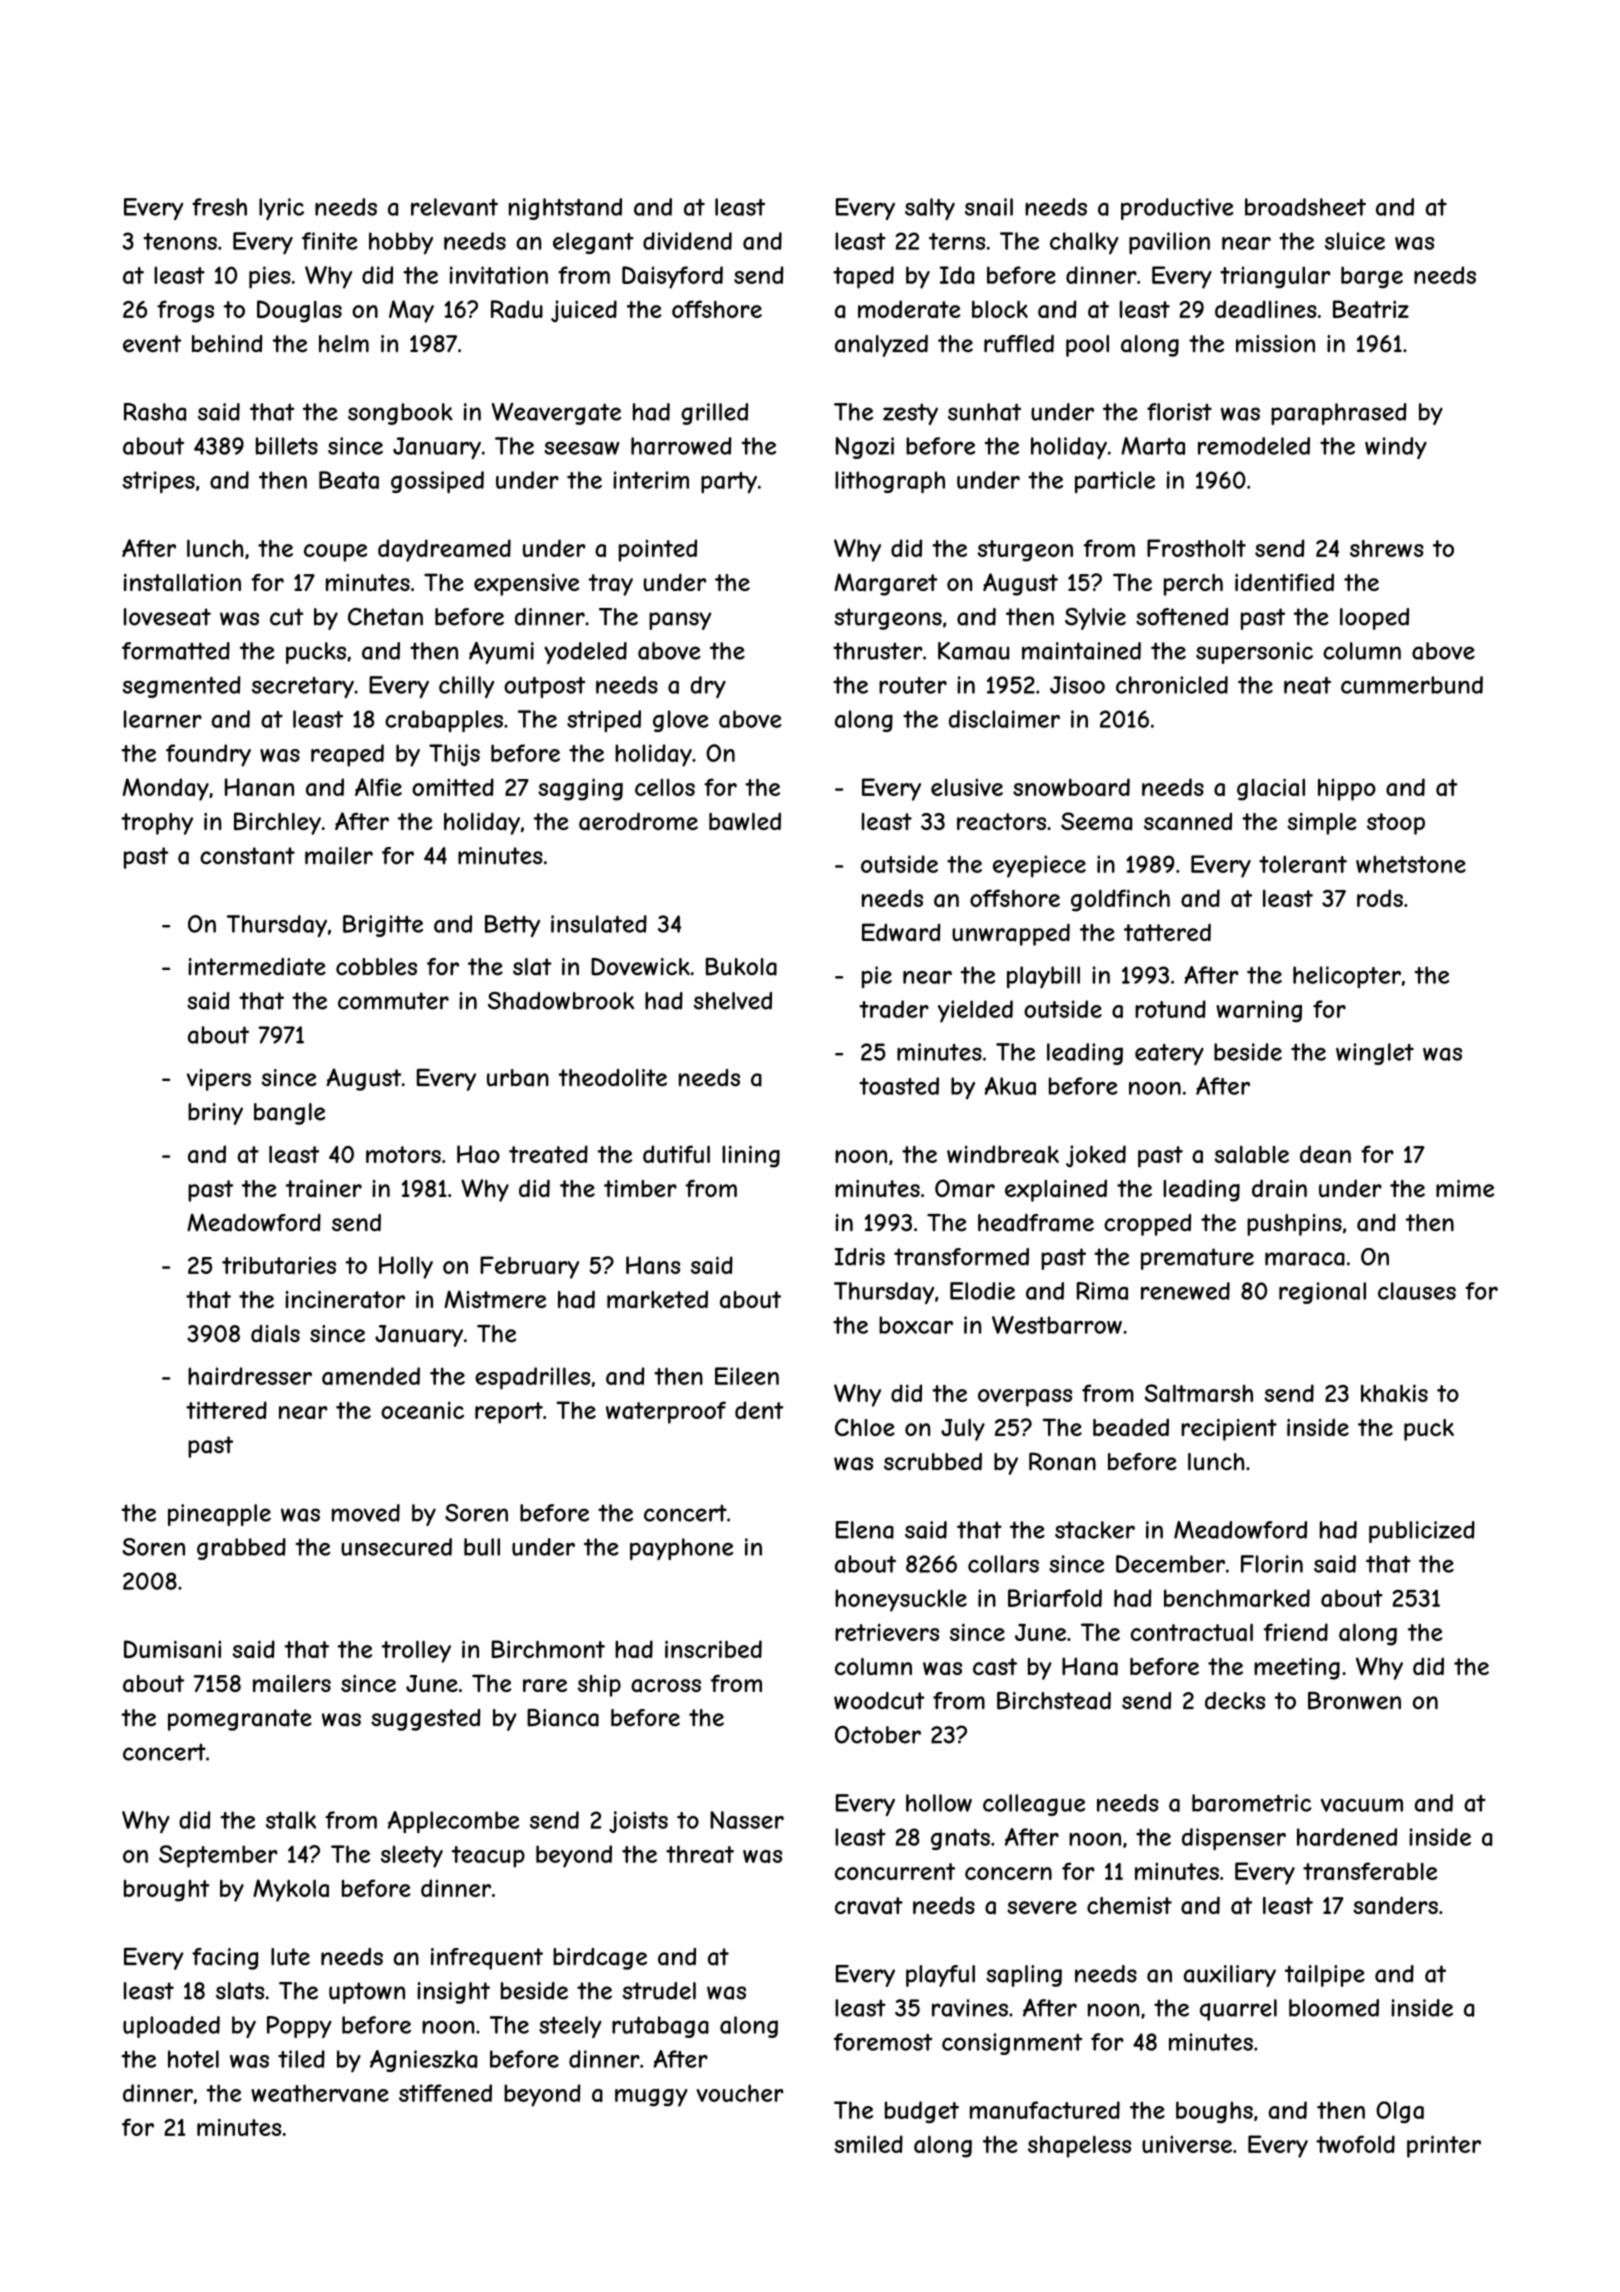  I want to click on tittered, so click(226, 1410).
